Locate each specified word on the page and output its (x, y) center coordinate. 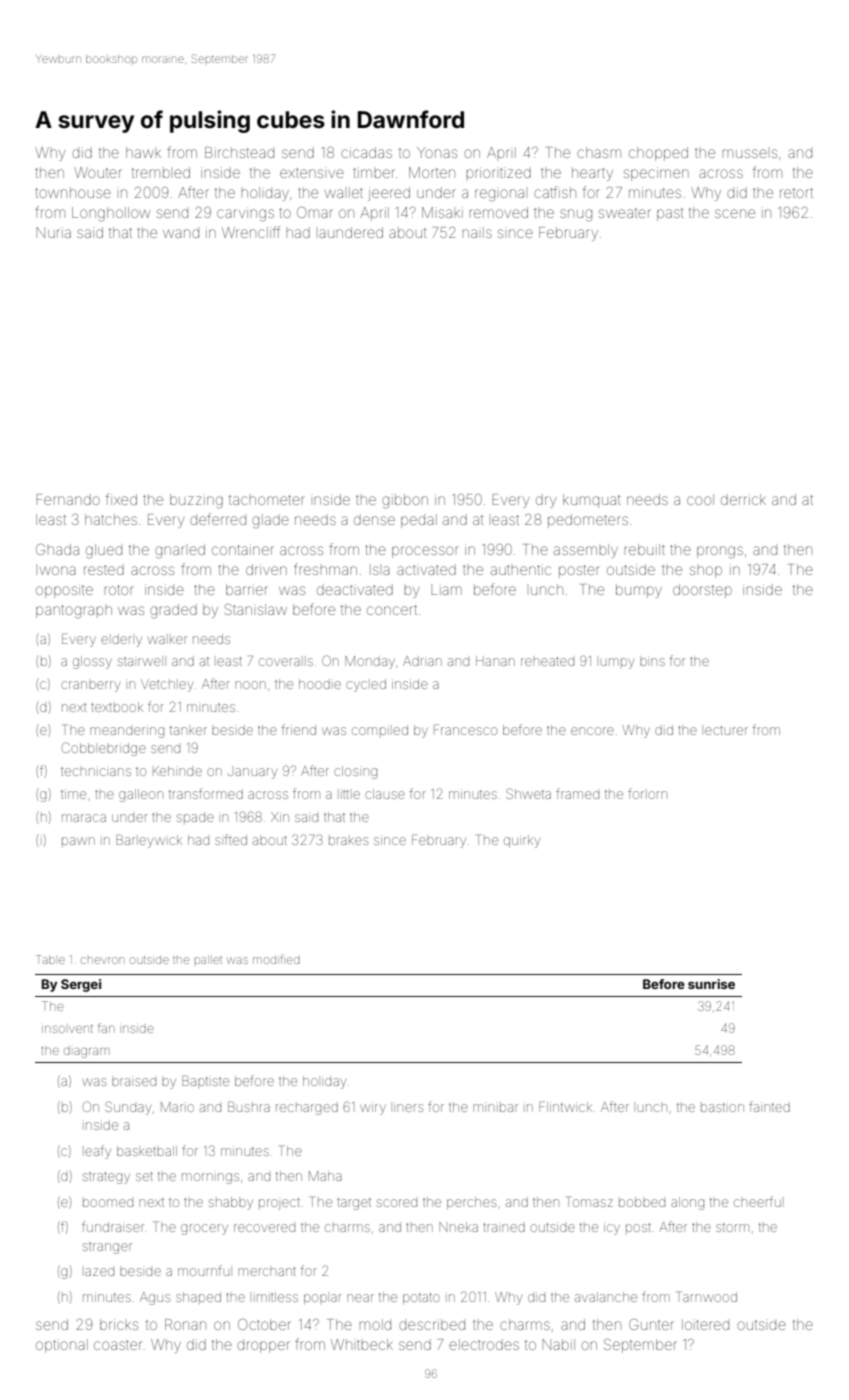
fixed (121, 499)
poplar (323, 1299)
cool (700, 499)
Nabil (558, 1344)
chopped (658, 154)
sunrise (711, 984)
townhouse (73, 192)
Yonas (437, 152)
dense (374, 519)
